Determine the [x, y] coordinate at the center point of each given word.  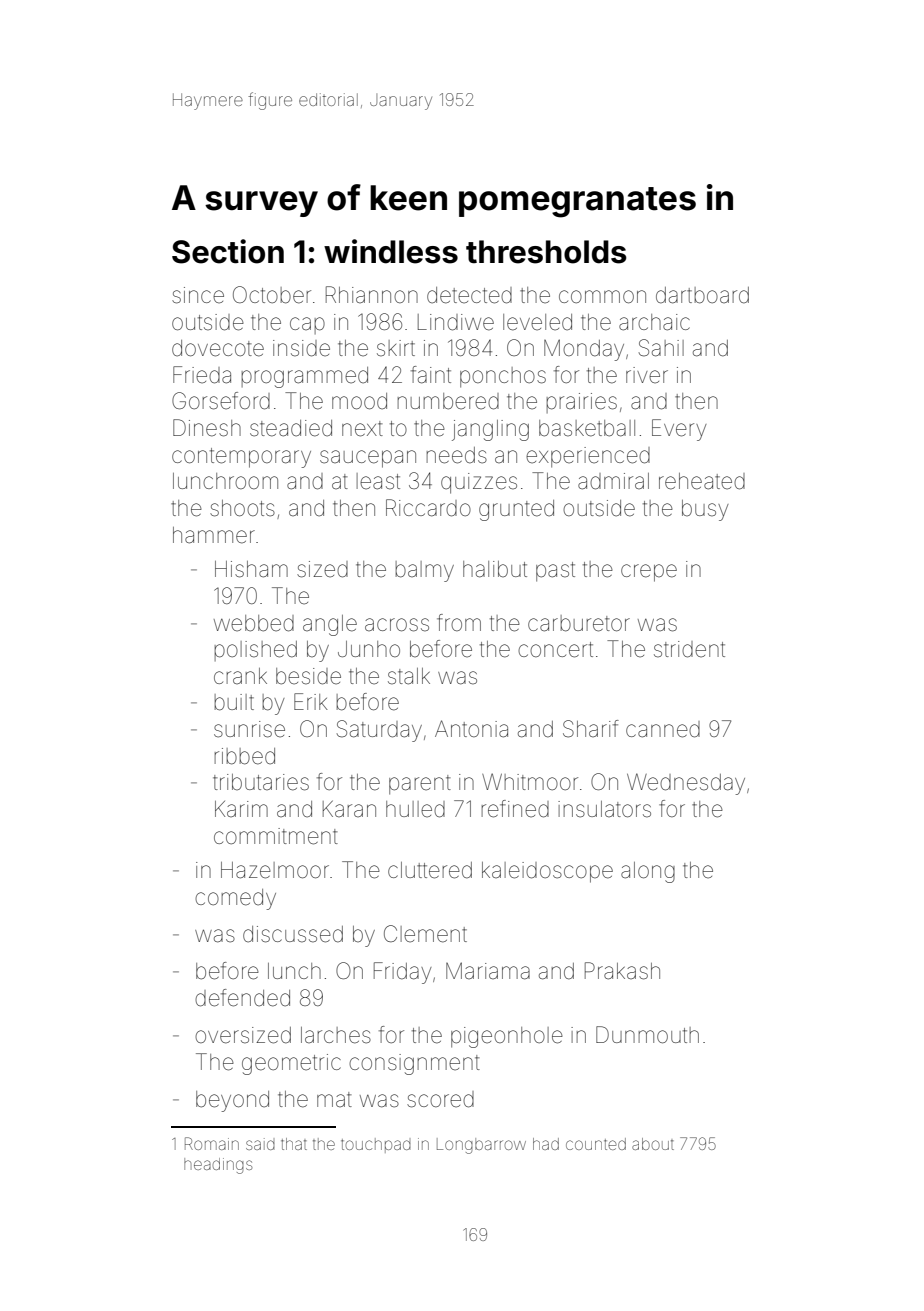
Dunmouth [647, 1034]
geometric [291, 1064]
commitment [276, 836]
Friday [403, 973]
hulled [415, 809]
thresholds [546, 252]
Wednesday [686, 784]
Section [228, 251]
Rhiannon [372, 294]
